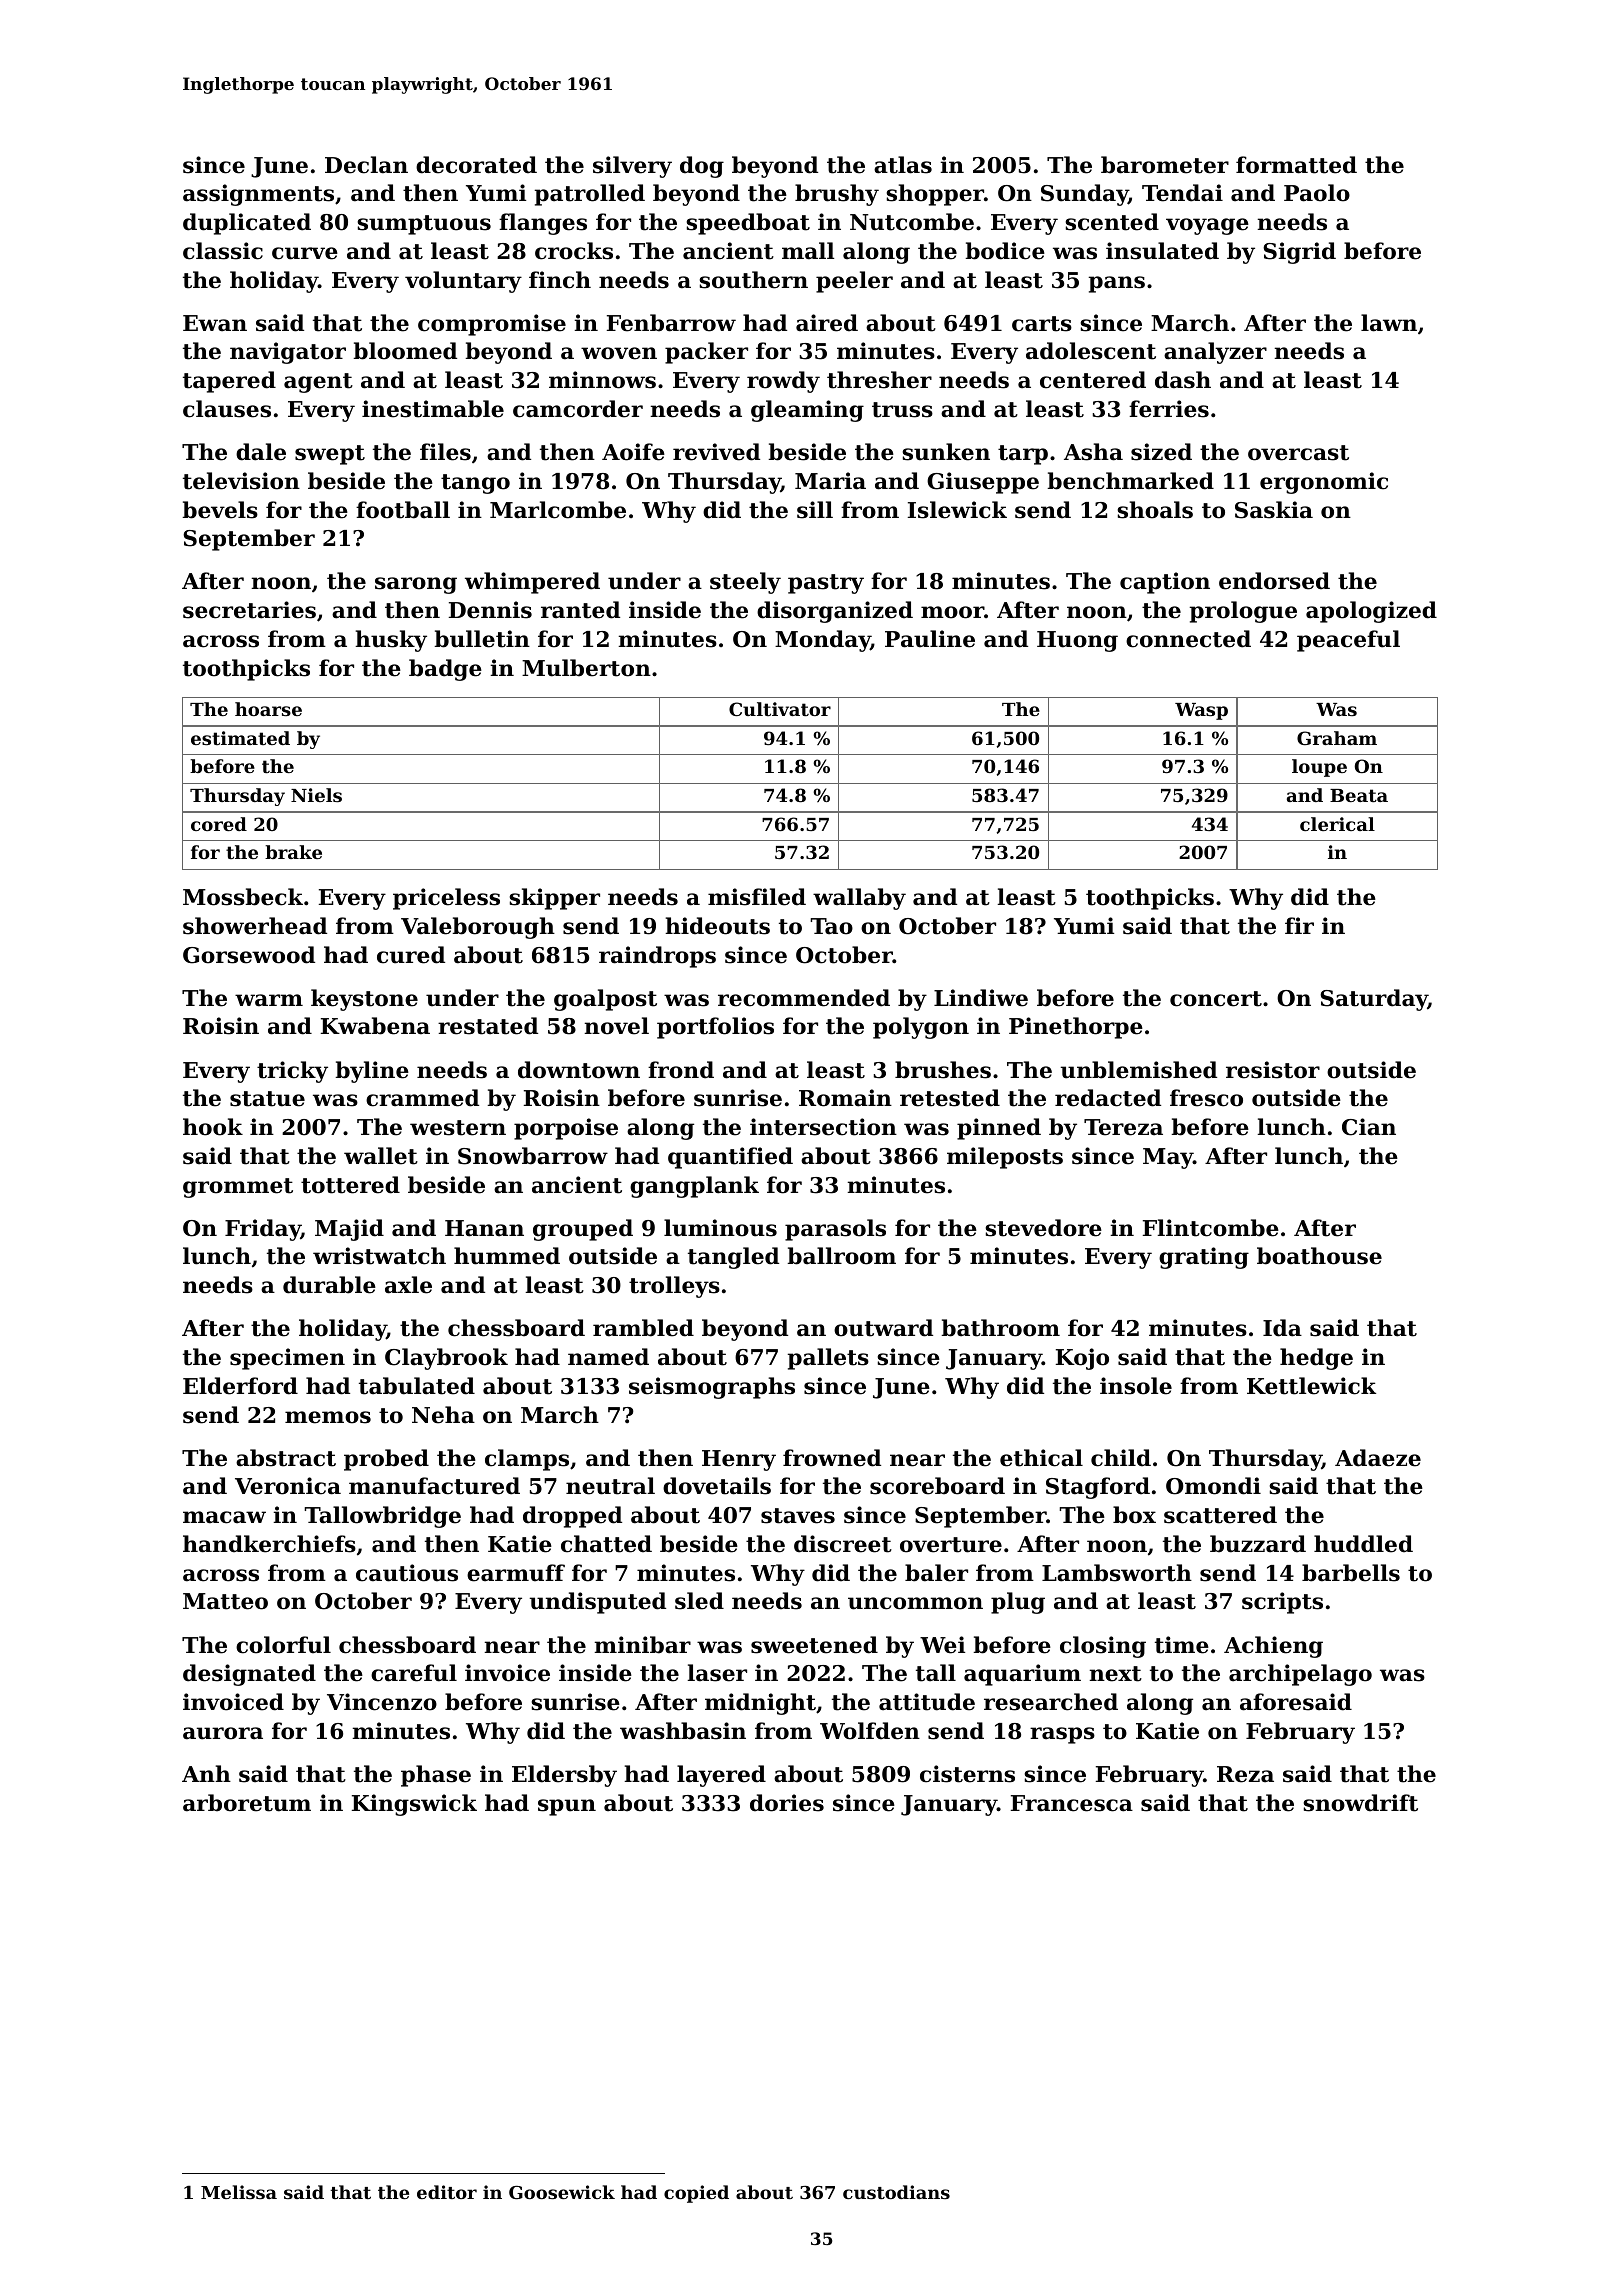  Describe the element at coordinates (712, 1388) in the page. I see `seismographs` at that location.
